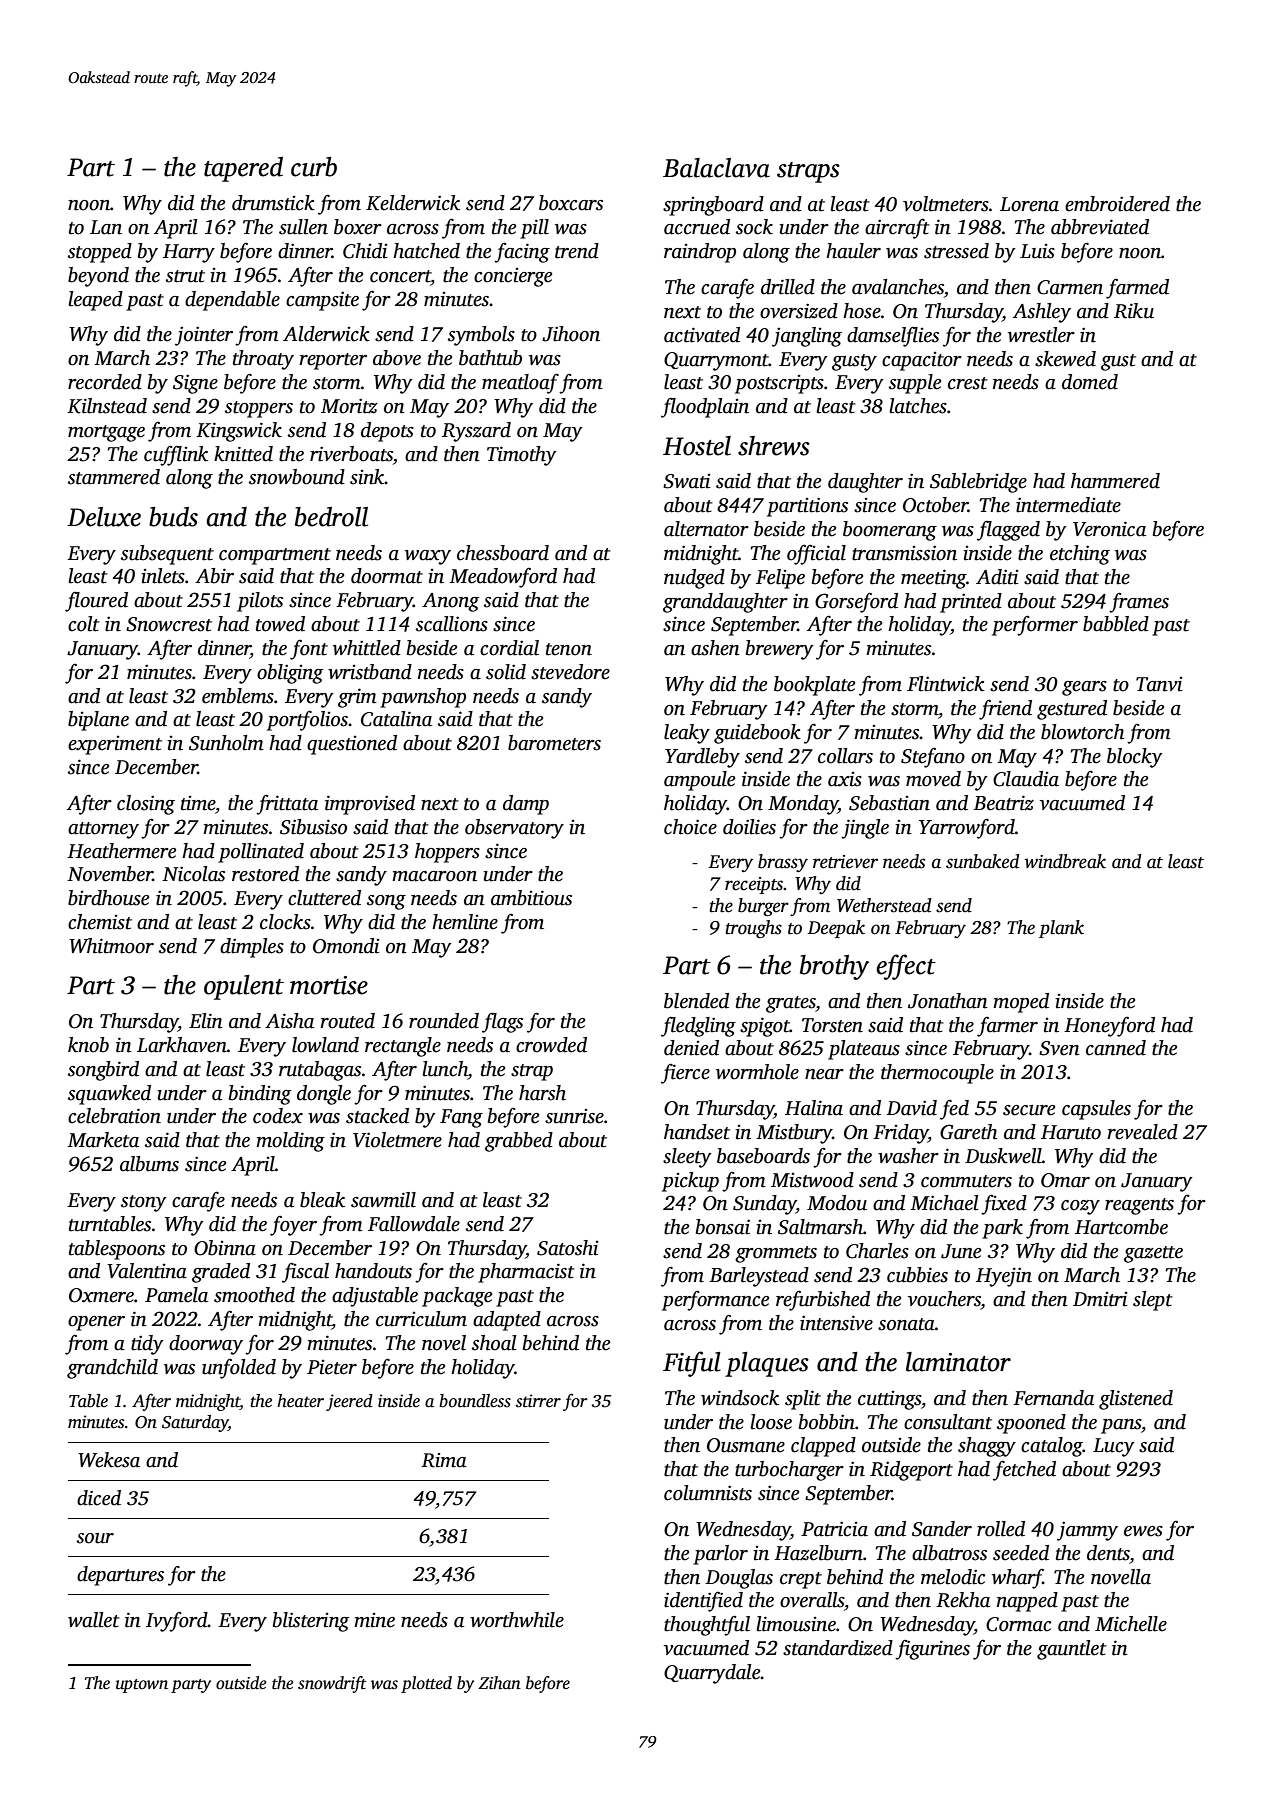  Describe the element at coordinates (577, 251) in the page. I see `trend` at that location.
